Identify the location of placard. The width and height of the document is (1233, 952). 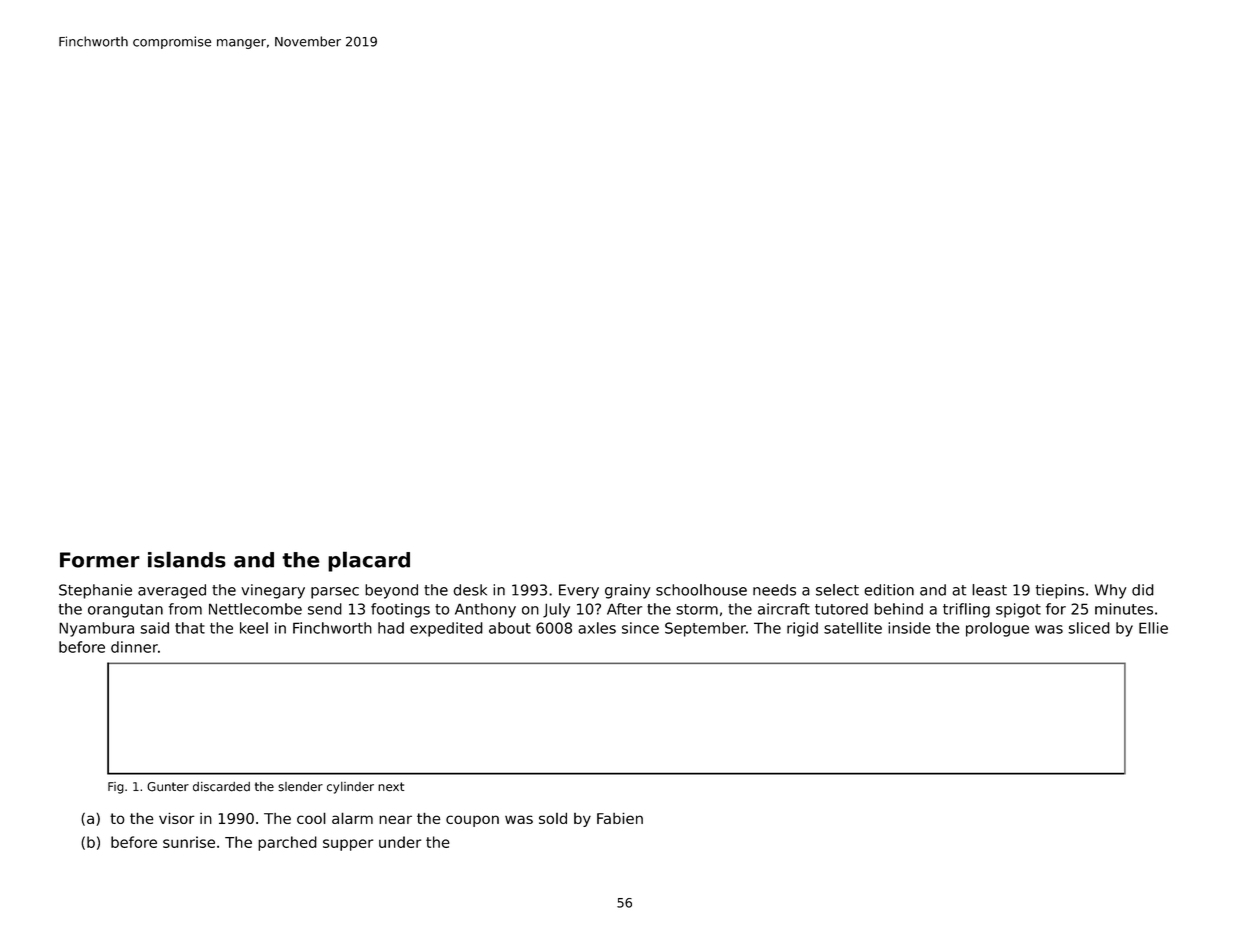
(369, 561).
